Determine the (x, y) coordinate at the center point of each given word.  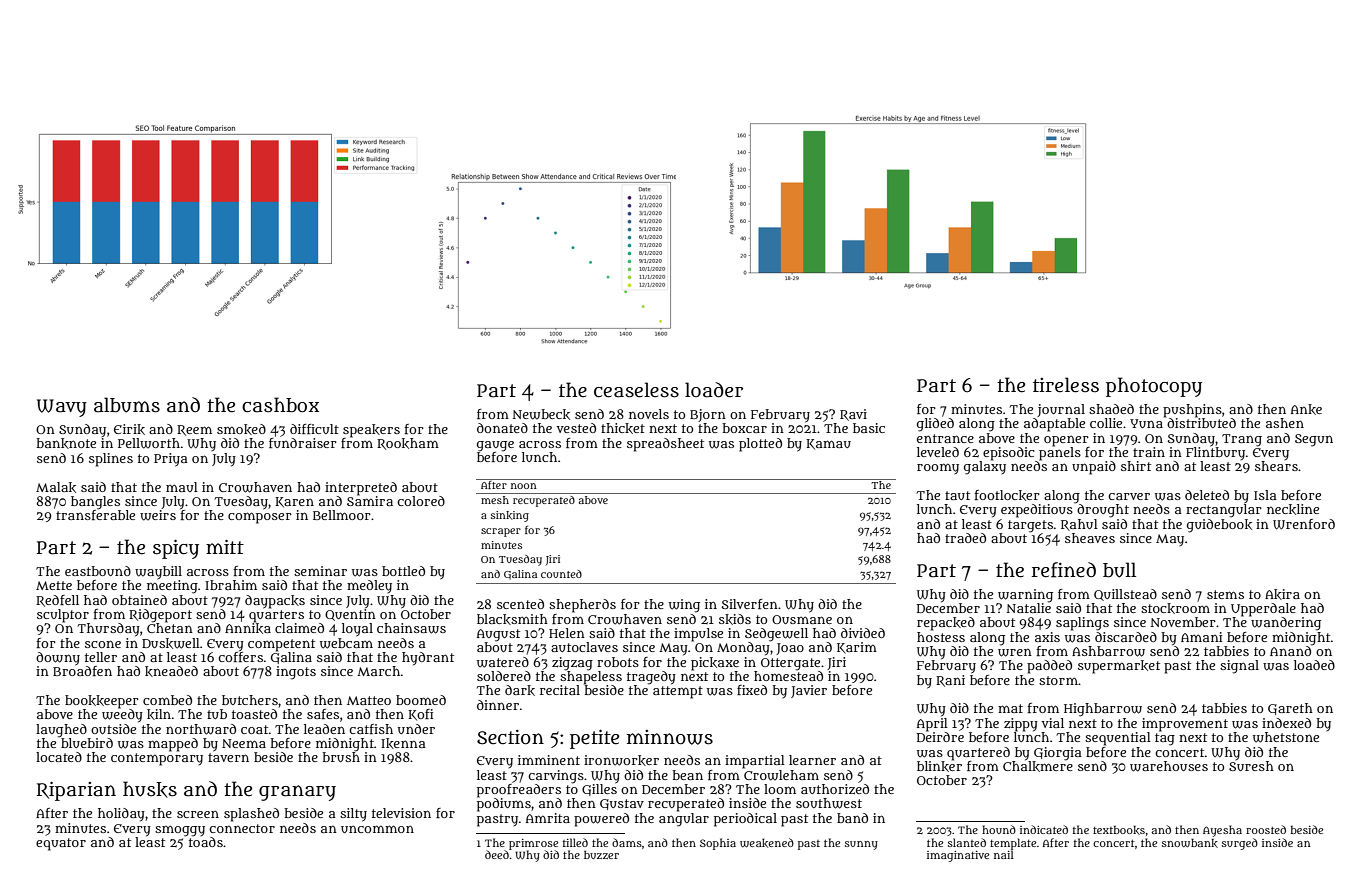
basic (869, 428)
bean (687, 775)
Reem (194, 430)
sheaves (1090, 538)
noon (524, 486)
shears (1276, 466)
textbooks (1119, 830)
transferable (95, 515)
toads (206, 841)
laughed (61, 731)
